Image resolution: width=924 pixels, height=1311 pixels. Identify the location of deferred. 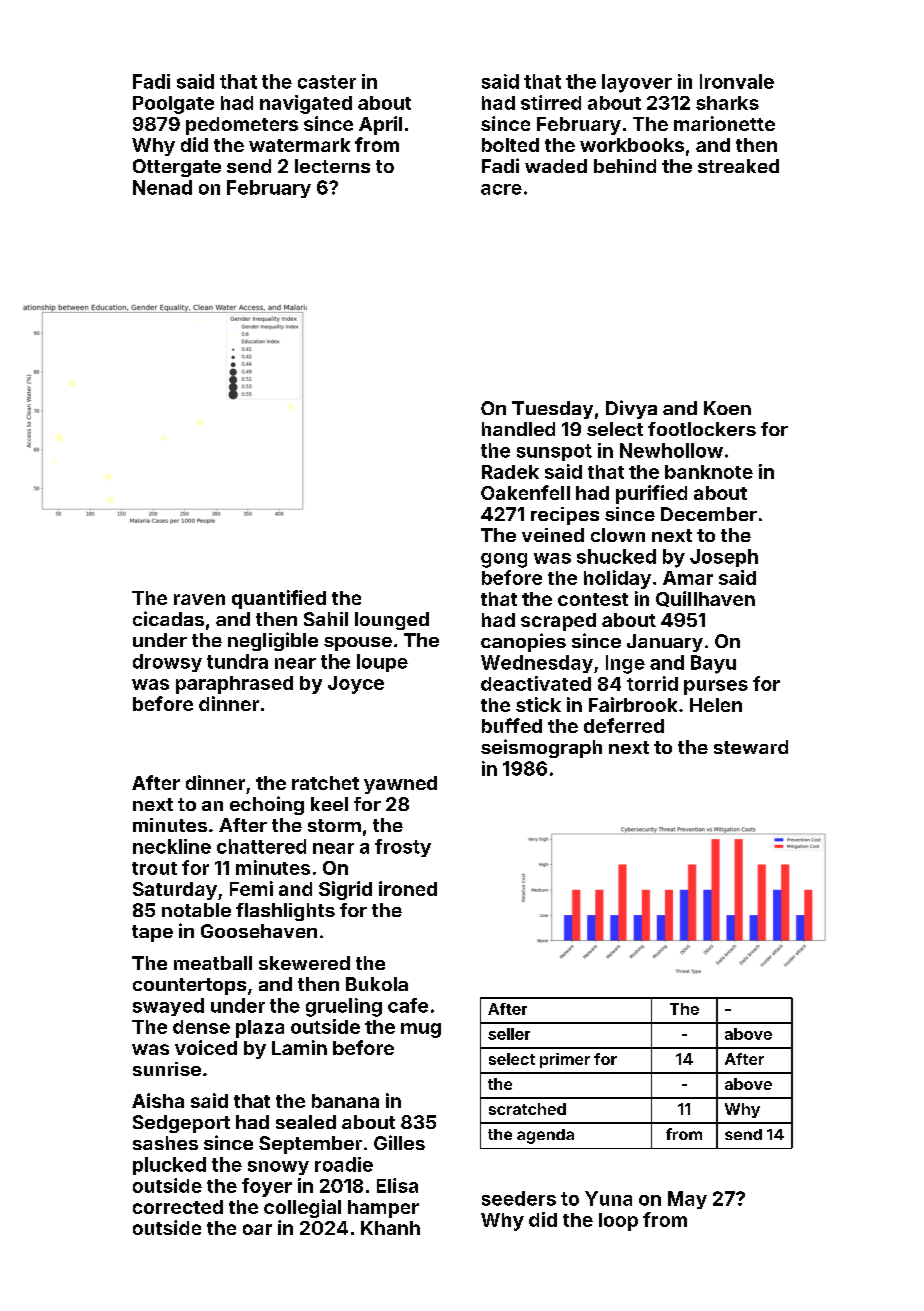
(624, 725).
